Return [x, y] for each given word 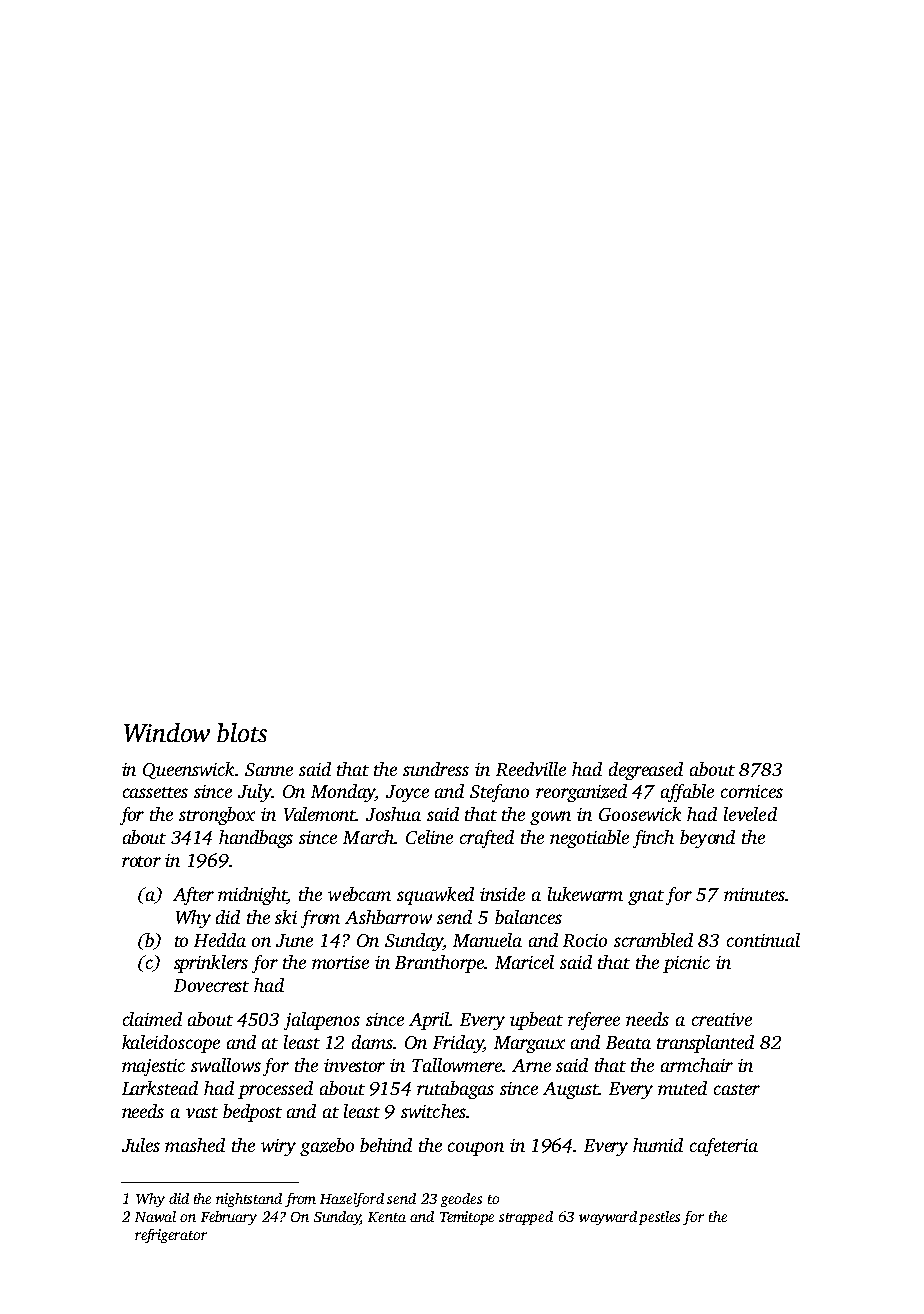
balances [528, 917]
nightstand [249, 1200]
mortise [340, 962]
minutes [754, 894]
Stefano [499, 793]
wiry [278, 1147]
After [193, 896]
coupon [476, 1149]
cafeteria [724, 1147]
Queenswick [189, 770]
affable [687, 793]
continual [763, 940]
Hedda [220, 940]
